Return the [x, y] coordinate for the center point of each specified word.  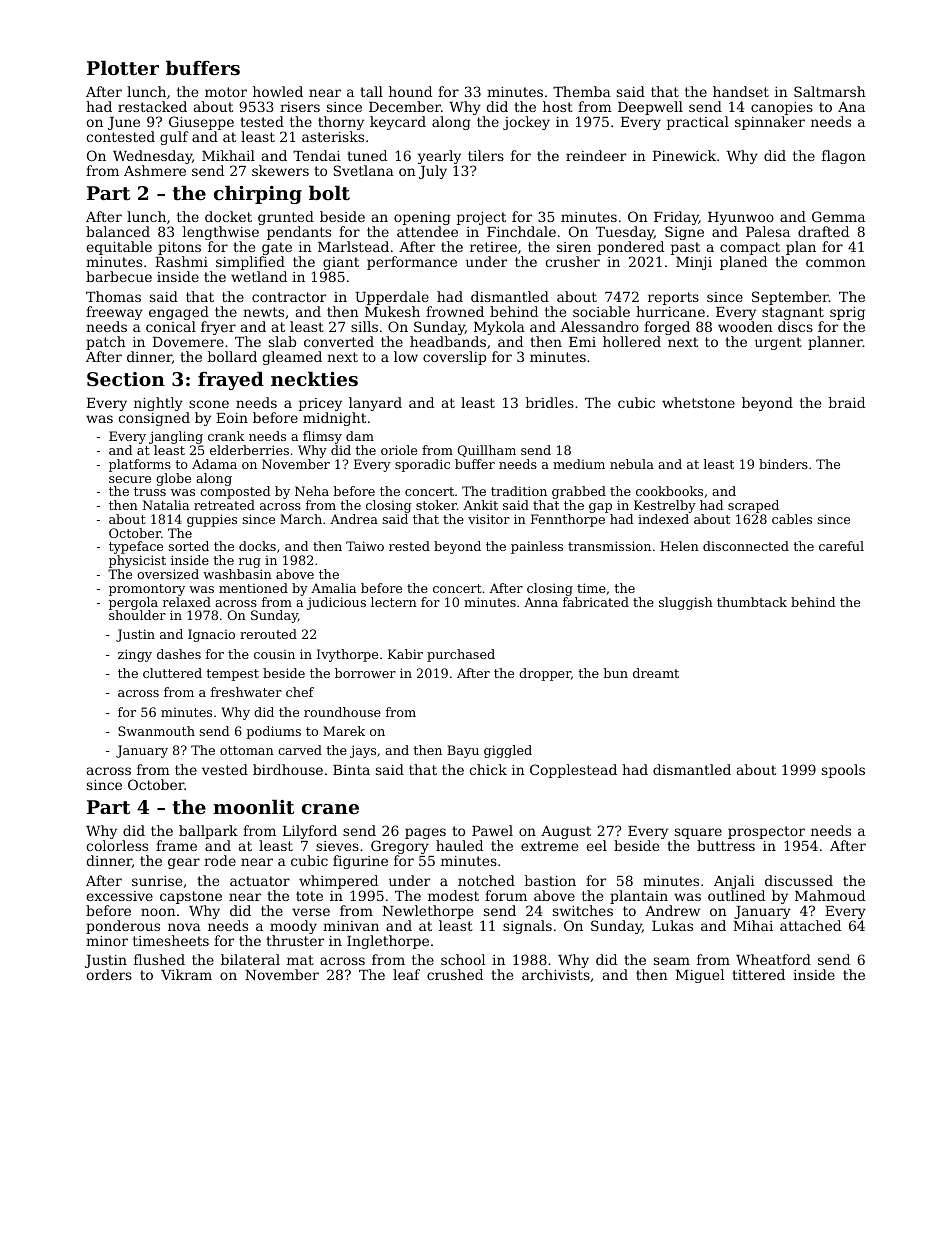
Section [126, 379]
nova [184, 927]
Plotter [123, 68]
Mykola [499, 328]
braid [847, 402]
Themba [582, 91]
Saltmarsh [830, 91]
